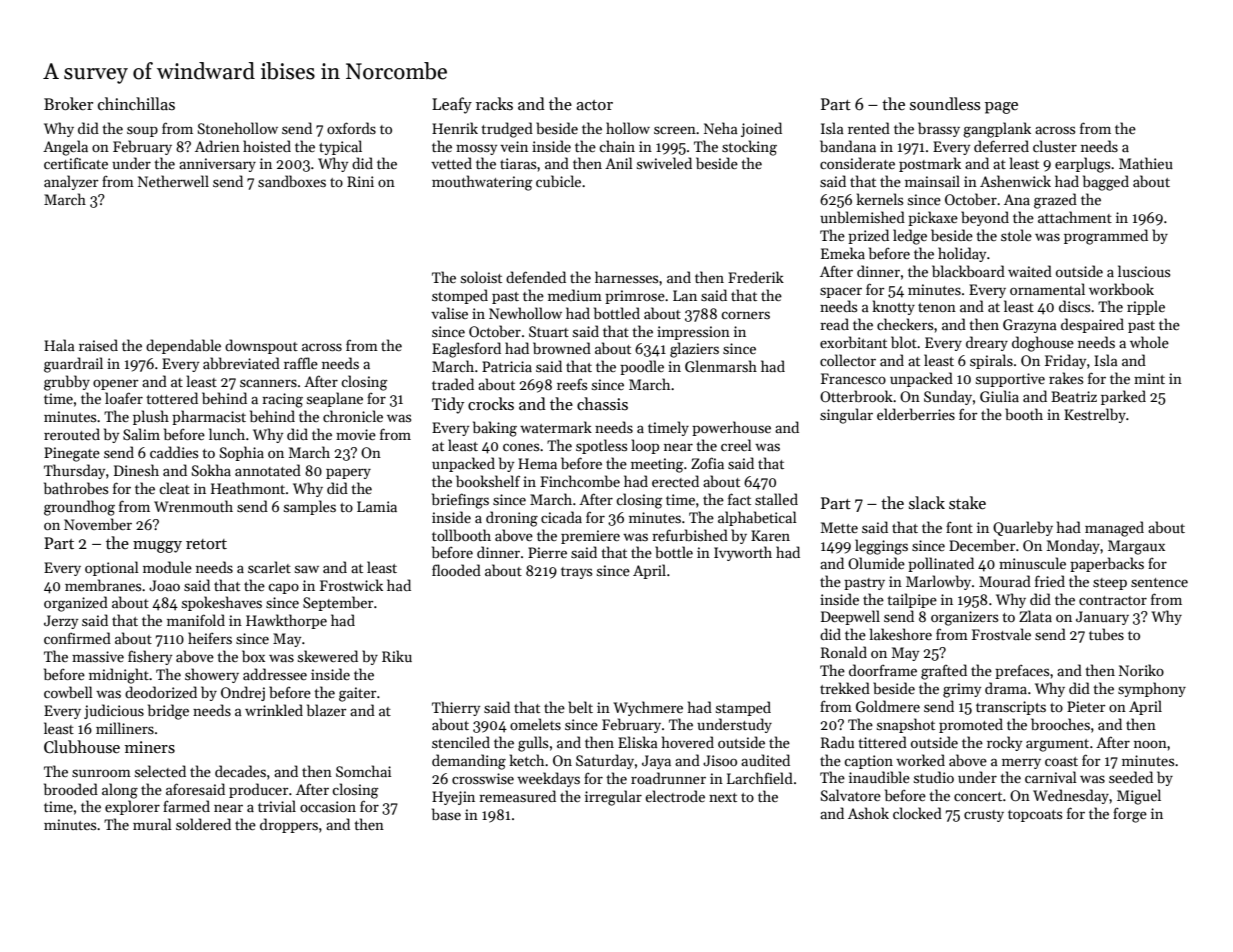 Image resolution: width=1233 pixels, height=952 pixels. What do you see at coordinates (310, 507) in the page?
I see `samples` at bounding box center [310, 507].
